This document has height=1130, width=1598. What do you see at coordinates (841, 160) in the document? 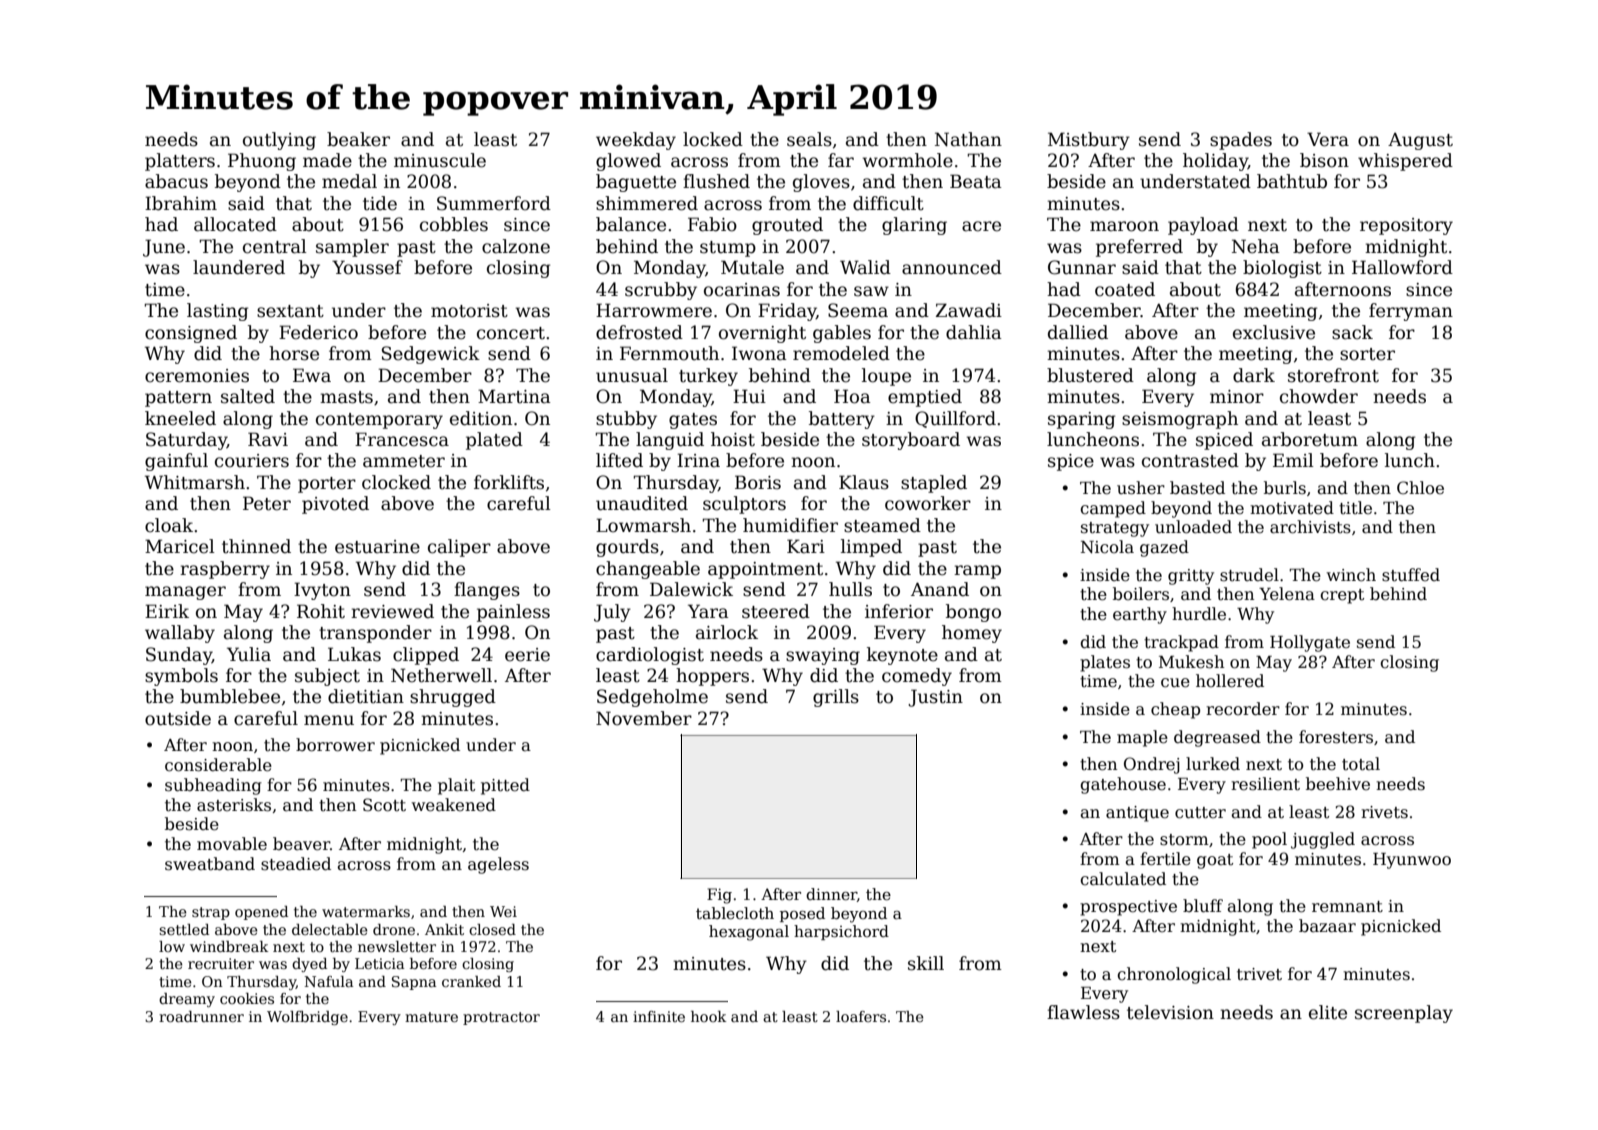
I see `far` at bounding box center [841, 160].
